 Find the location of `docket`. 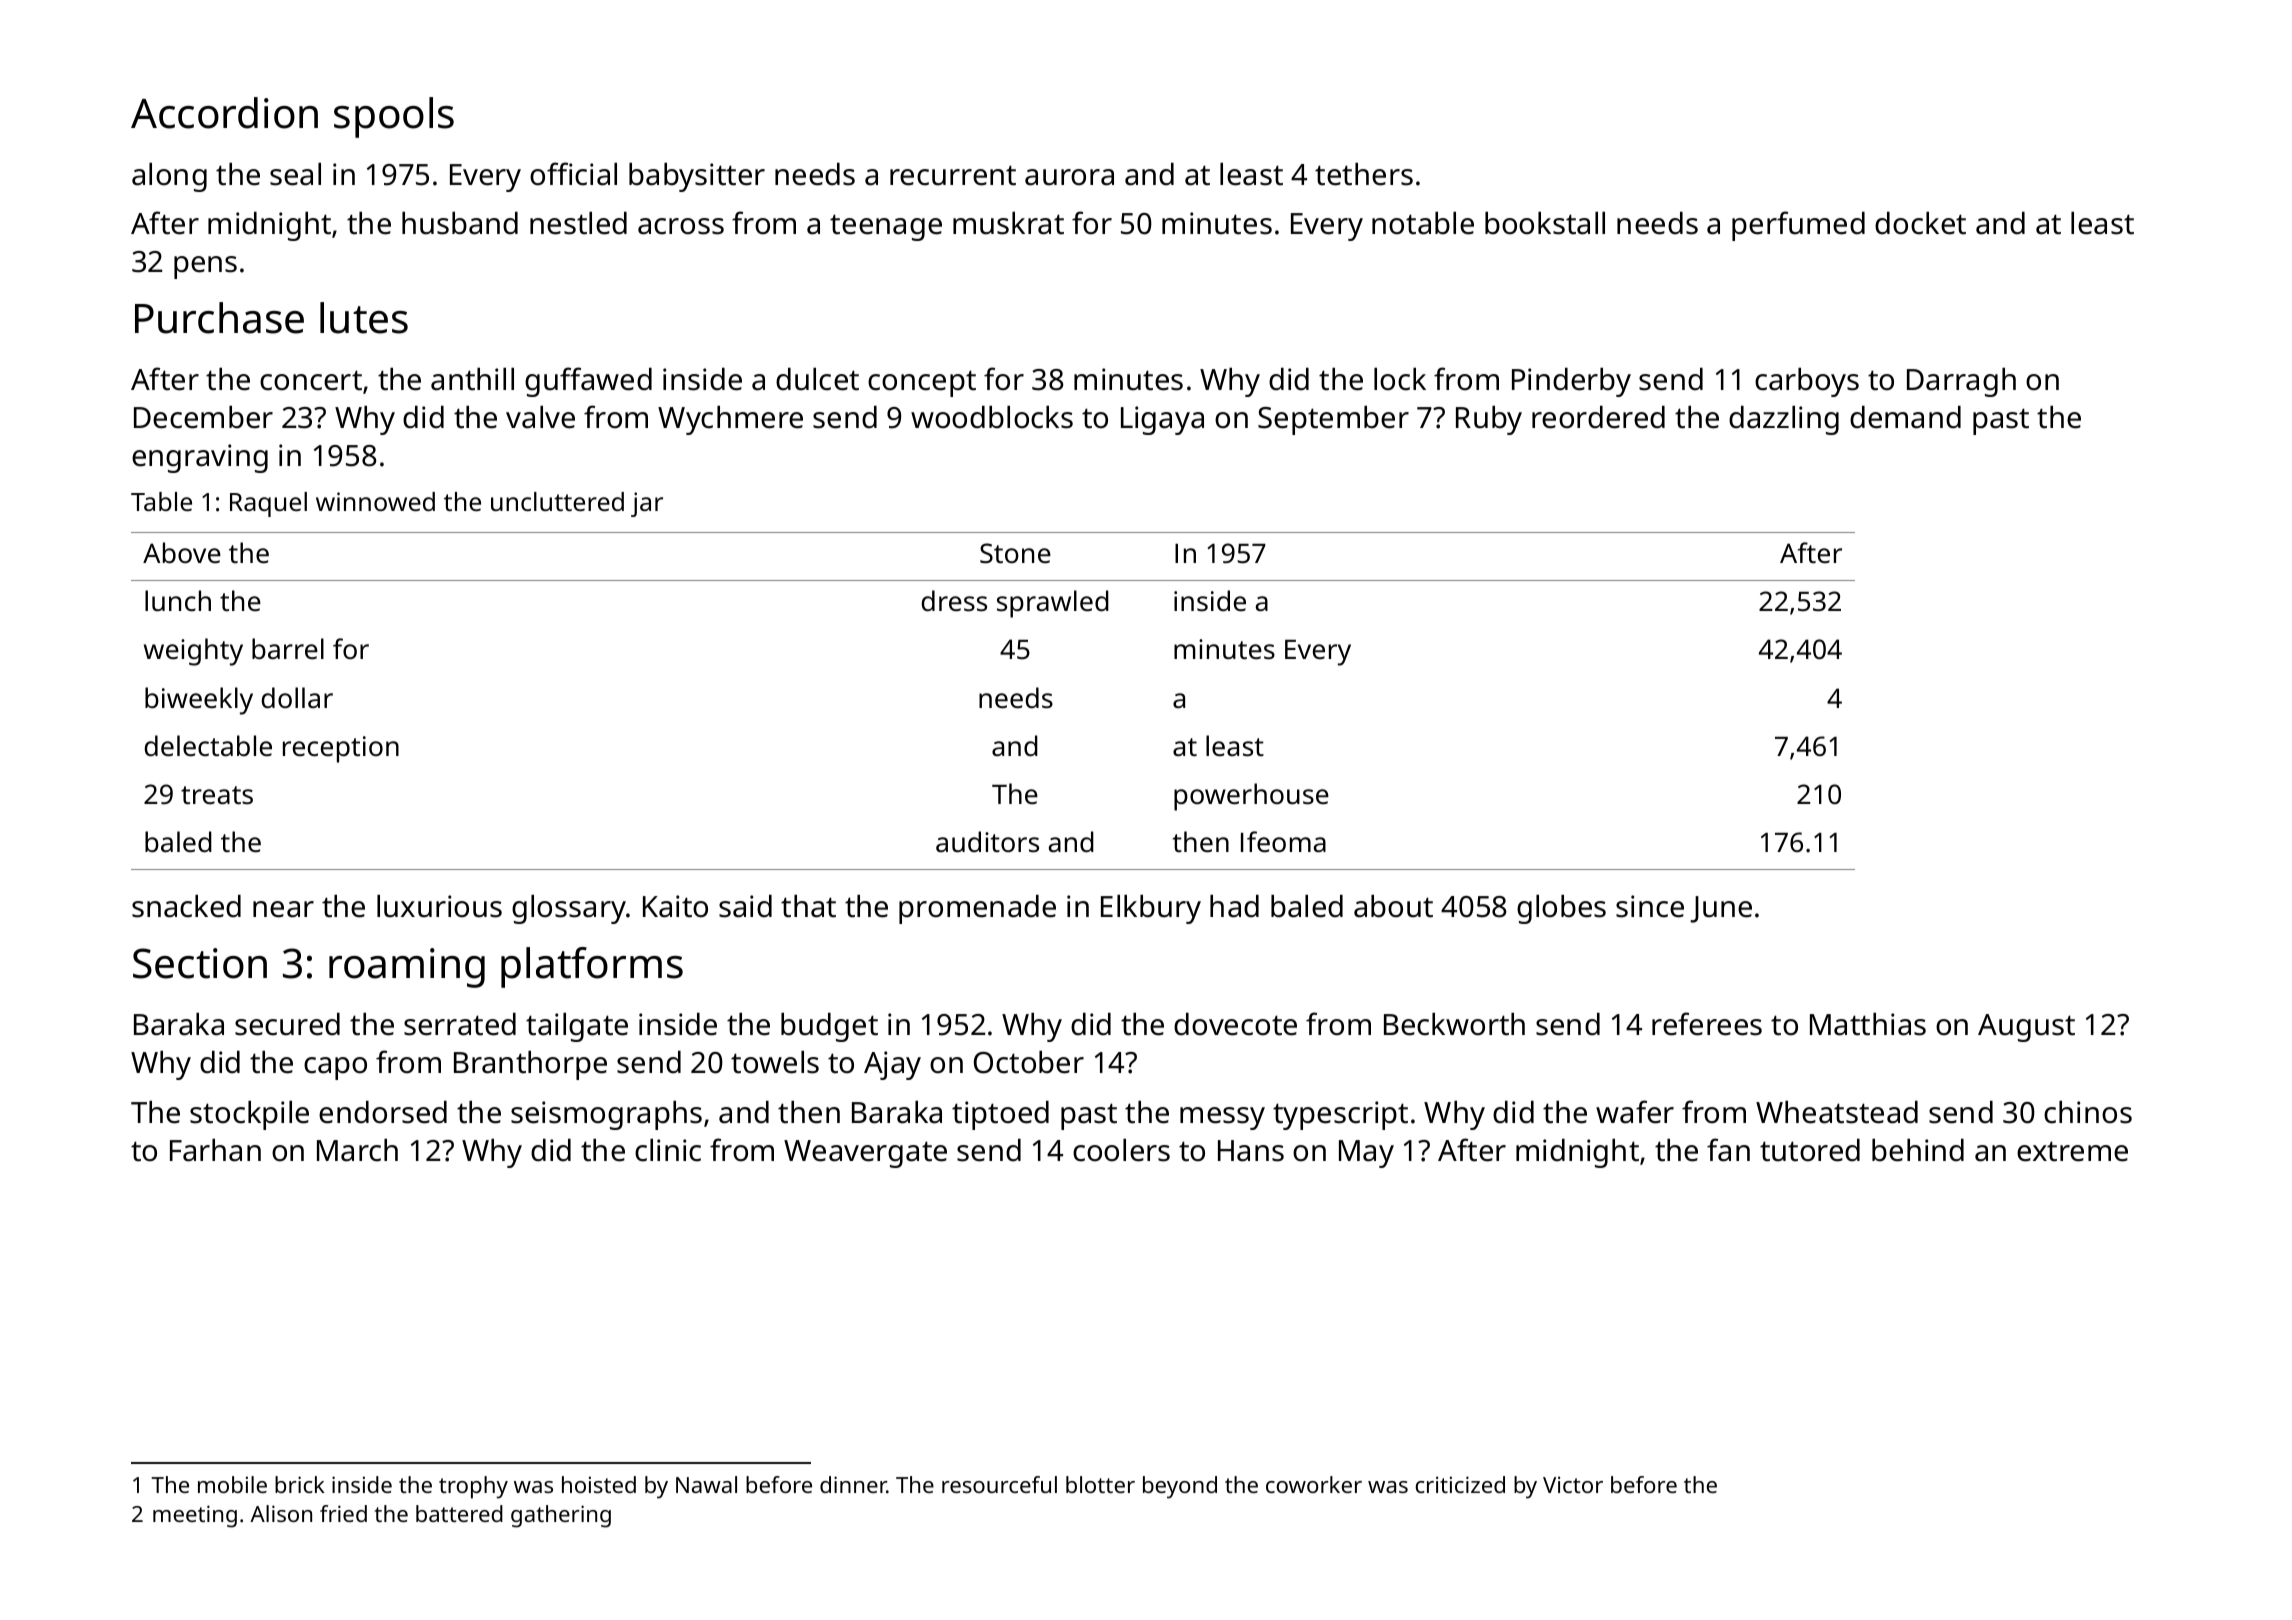

docket is located at coordinates (1920, 223).
